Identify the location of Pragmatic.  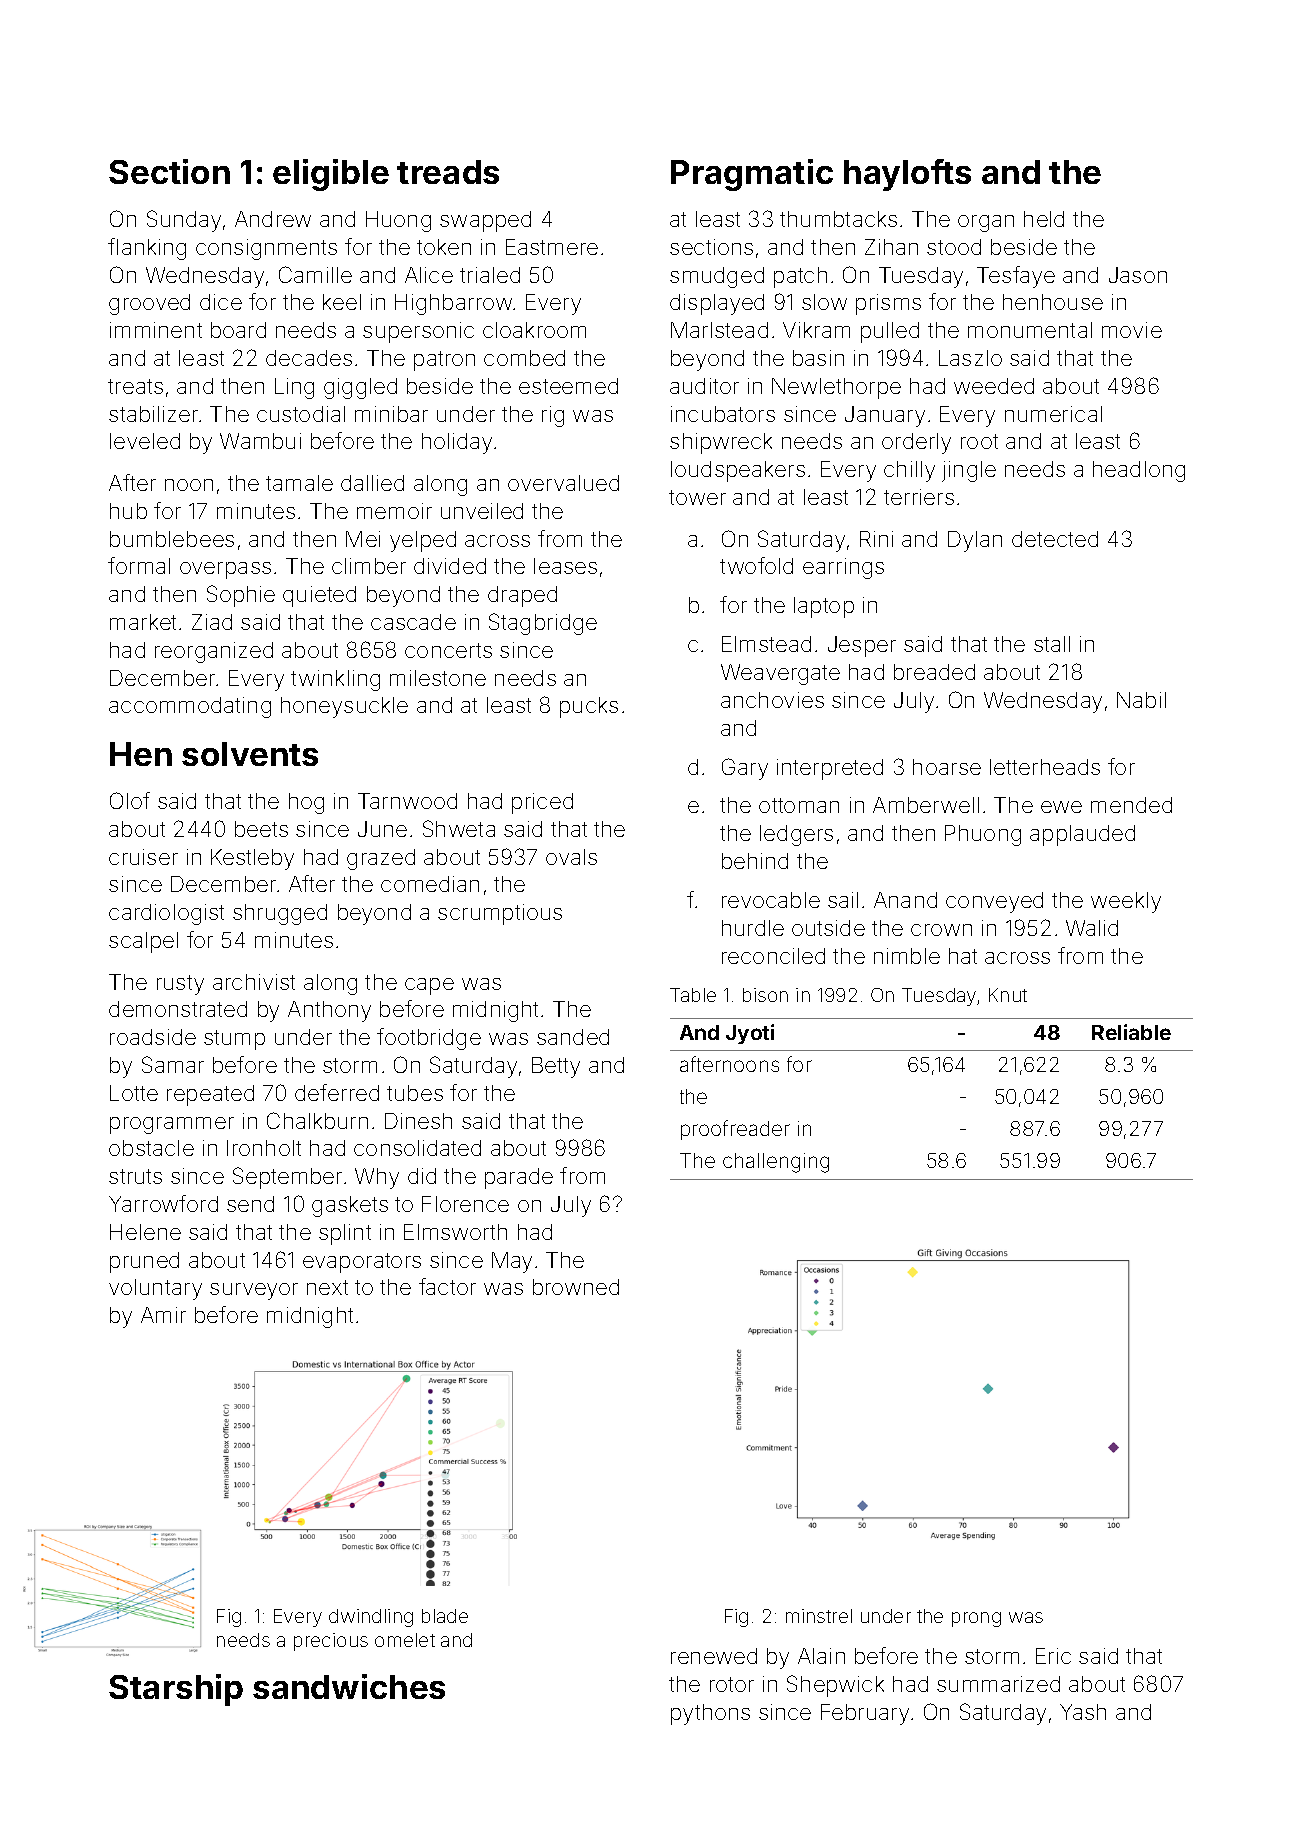
(752, 175).
